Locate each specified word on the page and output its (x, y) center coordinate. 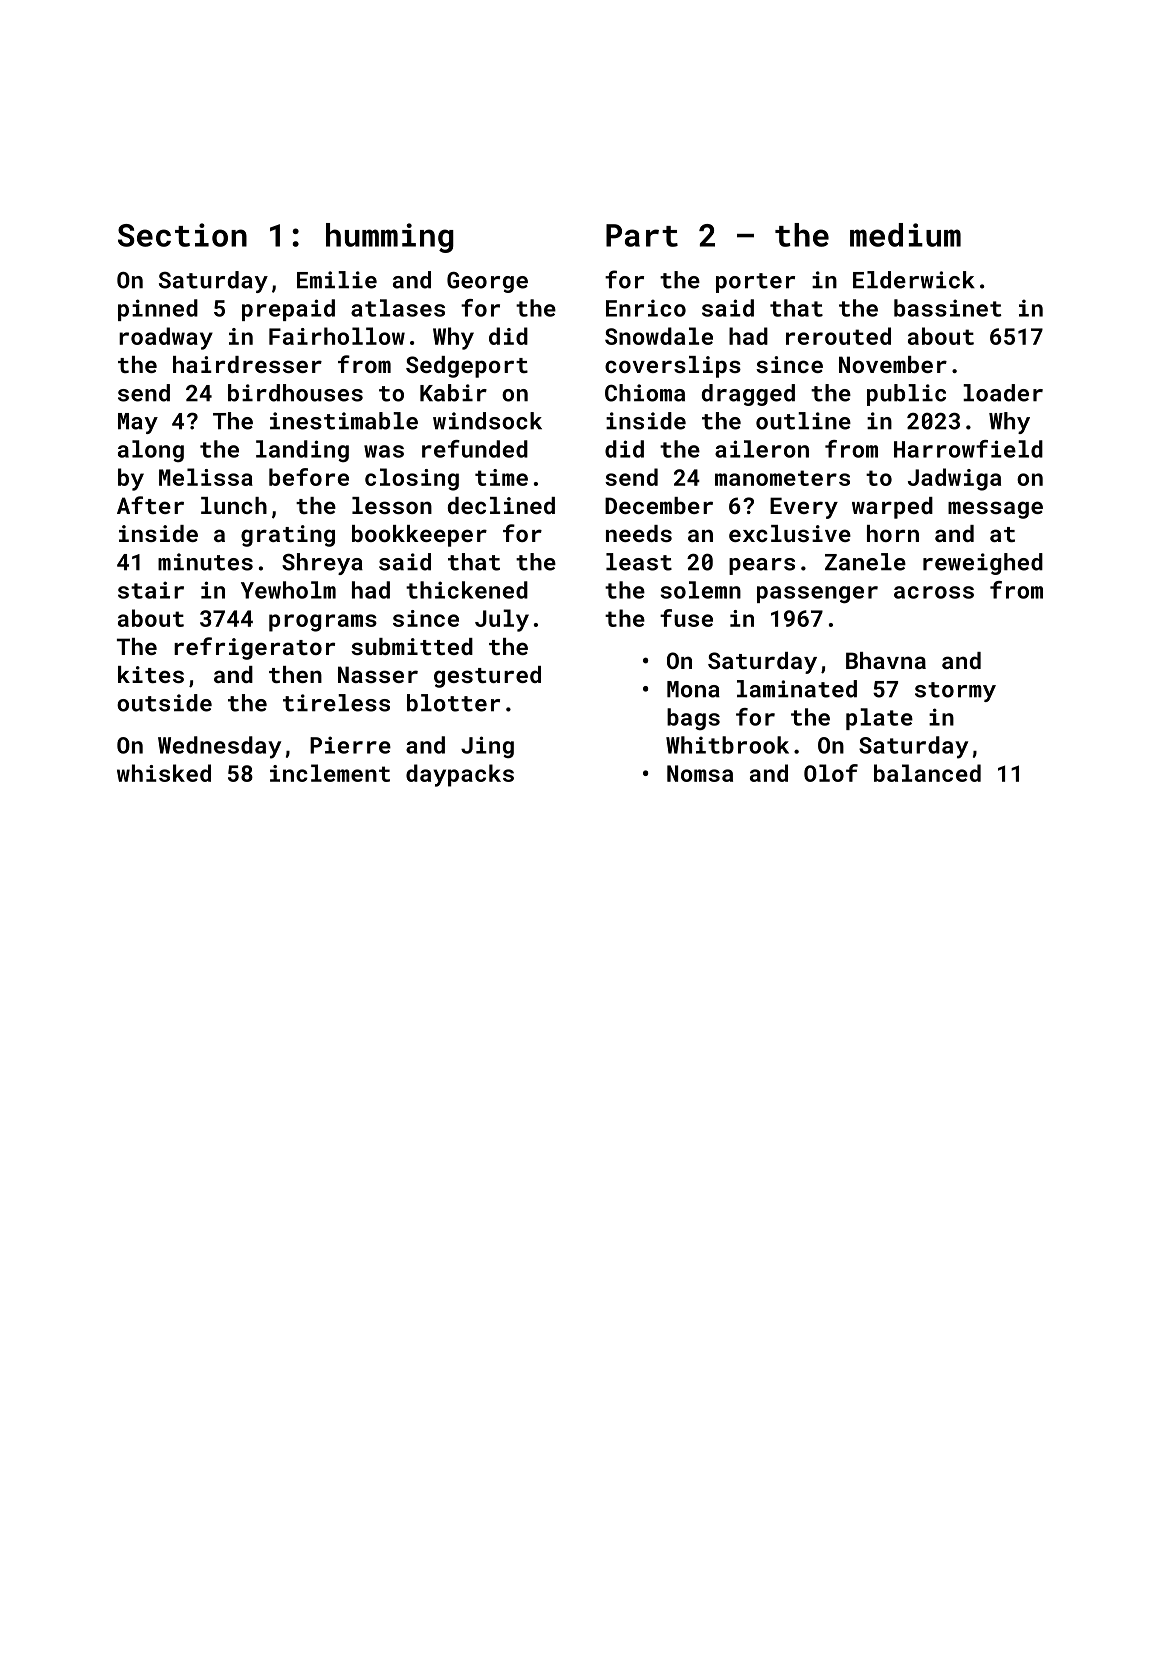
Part (642, 235)
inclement (330, 773)
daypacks (460, 775)
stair (151, 590)
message (995, 510)
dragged (748, 395)
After (150, 505)
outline (803, 421)
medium (905, 235)
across (934, 592)
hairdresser (247, 364)
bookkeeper (419, 536)
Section (182, 235)
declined (501, 505)
